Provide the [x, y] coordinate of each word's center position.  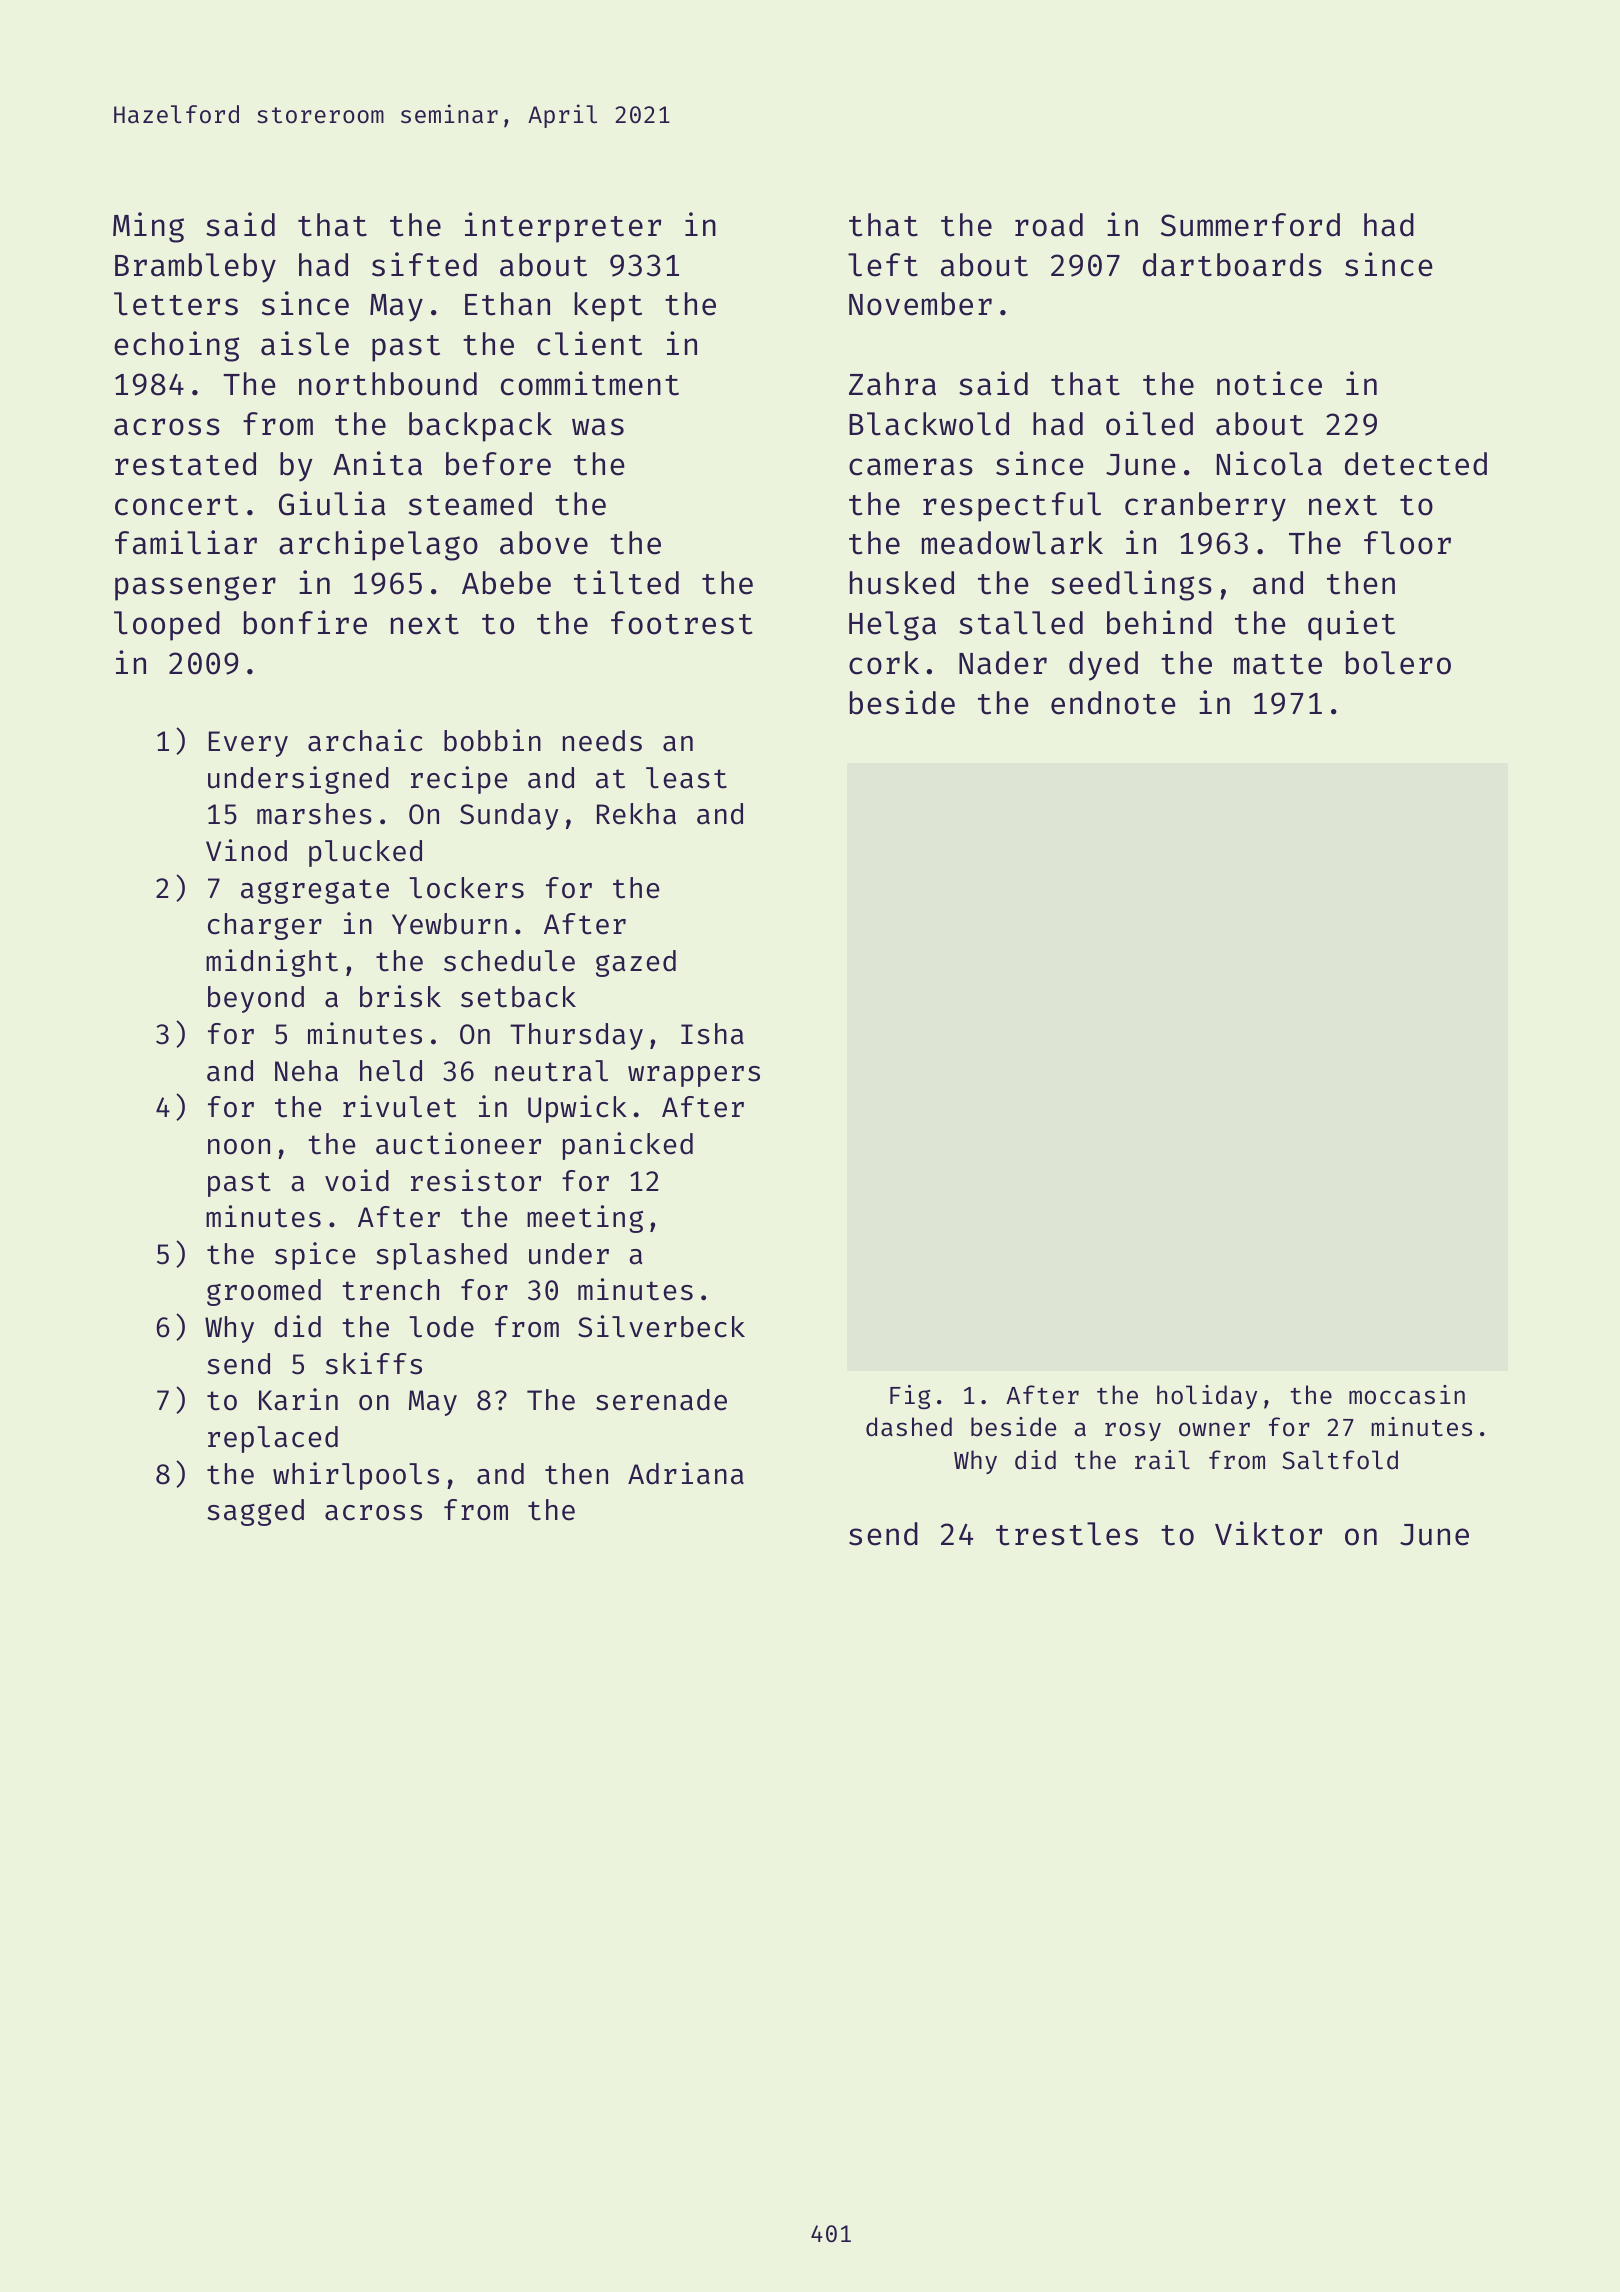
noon [239, 1147]
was [598, 427]
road [1049, 225]
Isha [712, 1034]
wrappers [694, 1076]
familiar [186, 542]
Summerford [1250, 225]
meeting [585, 1219]
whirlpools [356, 1476]
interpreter [563, 227]
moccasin [1407, 1395]
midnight [272, 963]
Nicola [1269, 463]
